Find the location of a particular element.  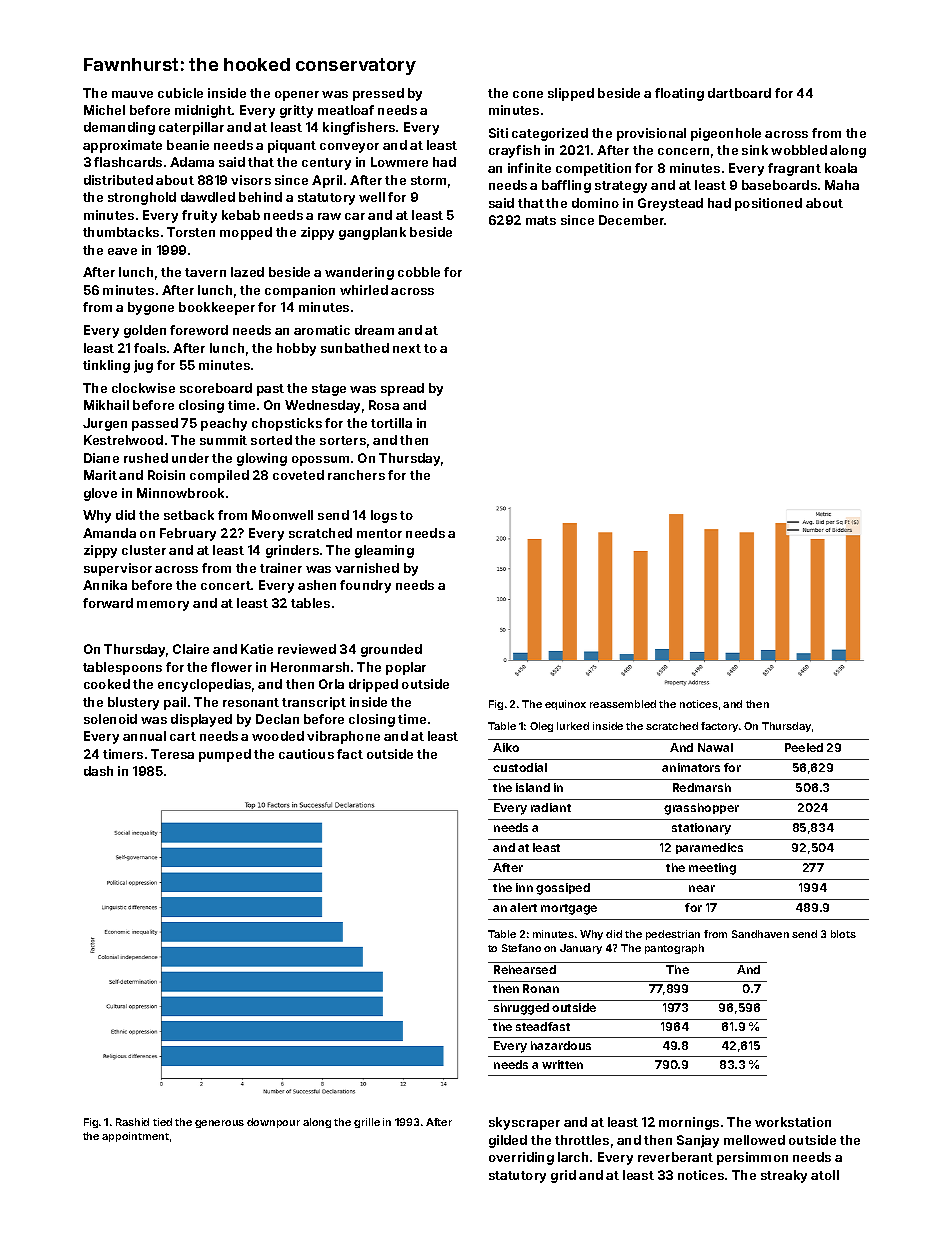

Peeled is located at coordinates (804, 747).
